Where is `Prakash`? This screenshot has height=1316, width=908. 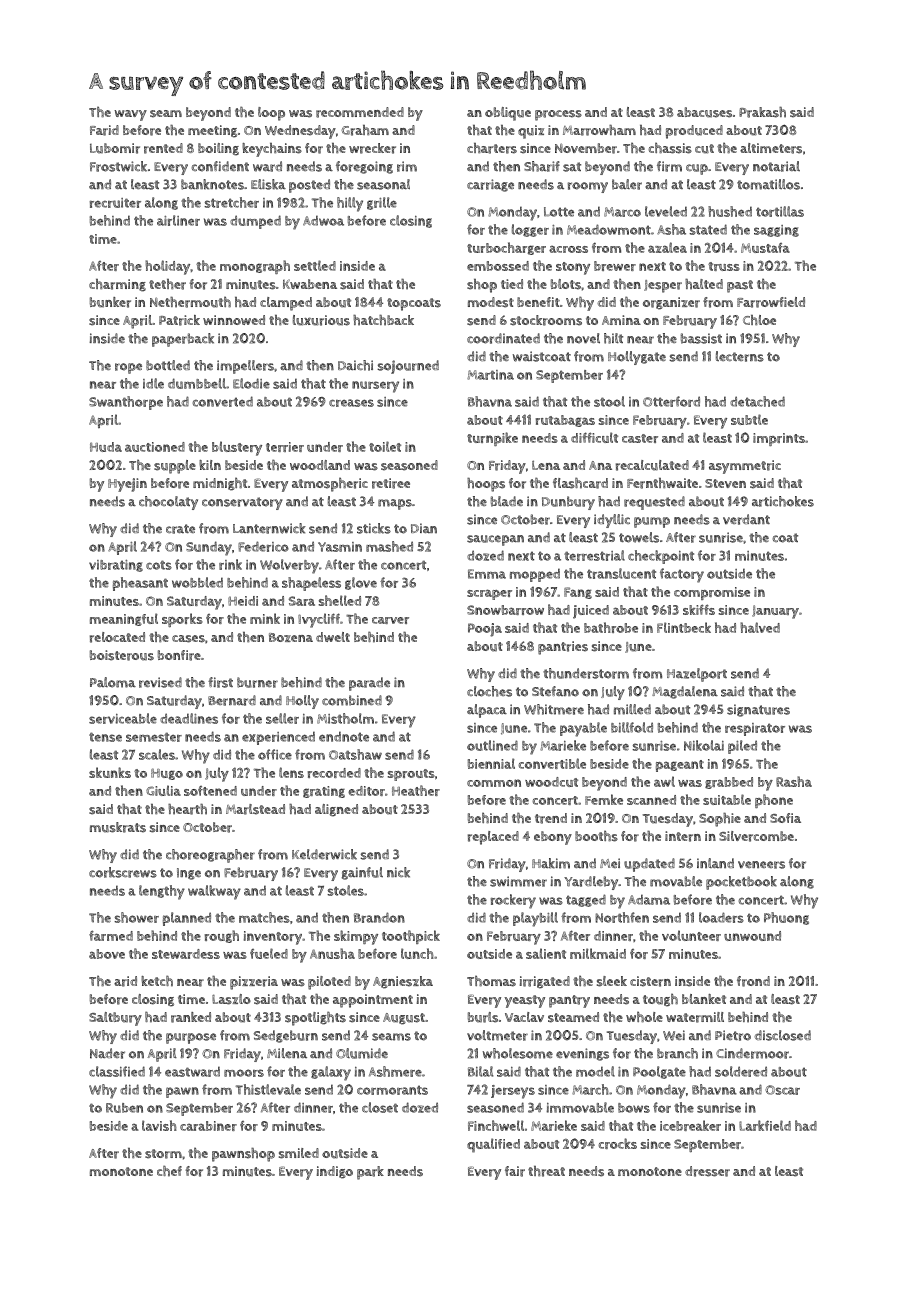 Prakash is located at coordinates (762, 112).
